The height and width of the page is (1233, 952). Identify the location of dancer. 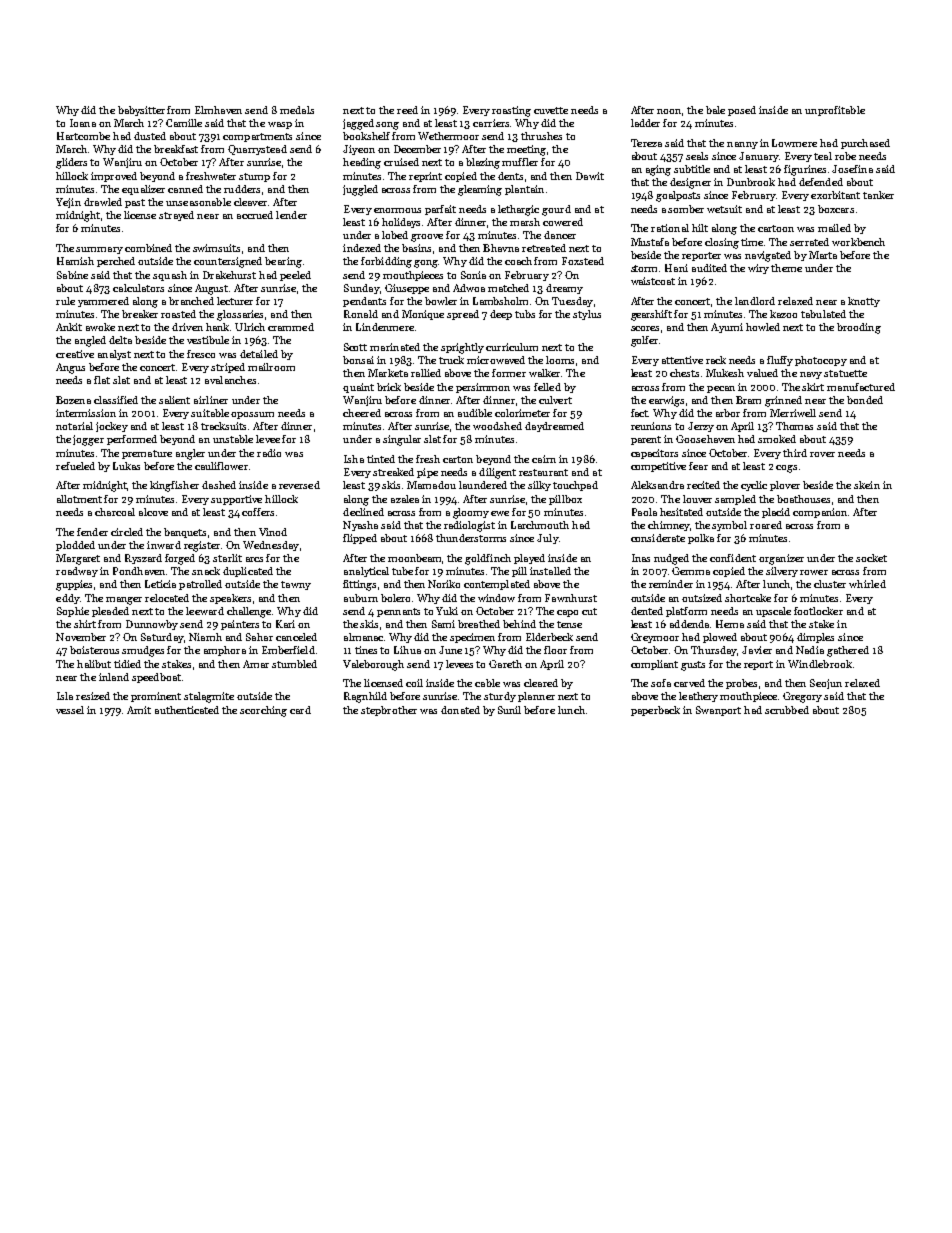
(560, 235).
